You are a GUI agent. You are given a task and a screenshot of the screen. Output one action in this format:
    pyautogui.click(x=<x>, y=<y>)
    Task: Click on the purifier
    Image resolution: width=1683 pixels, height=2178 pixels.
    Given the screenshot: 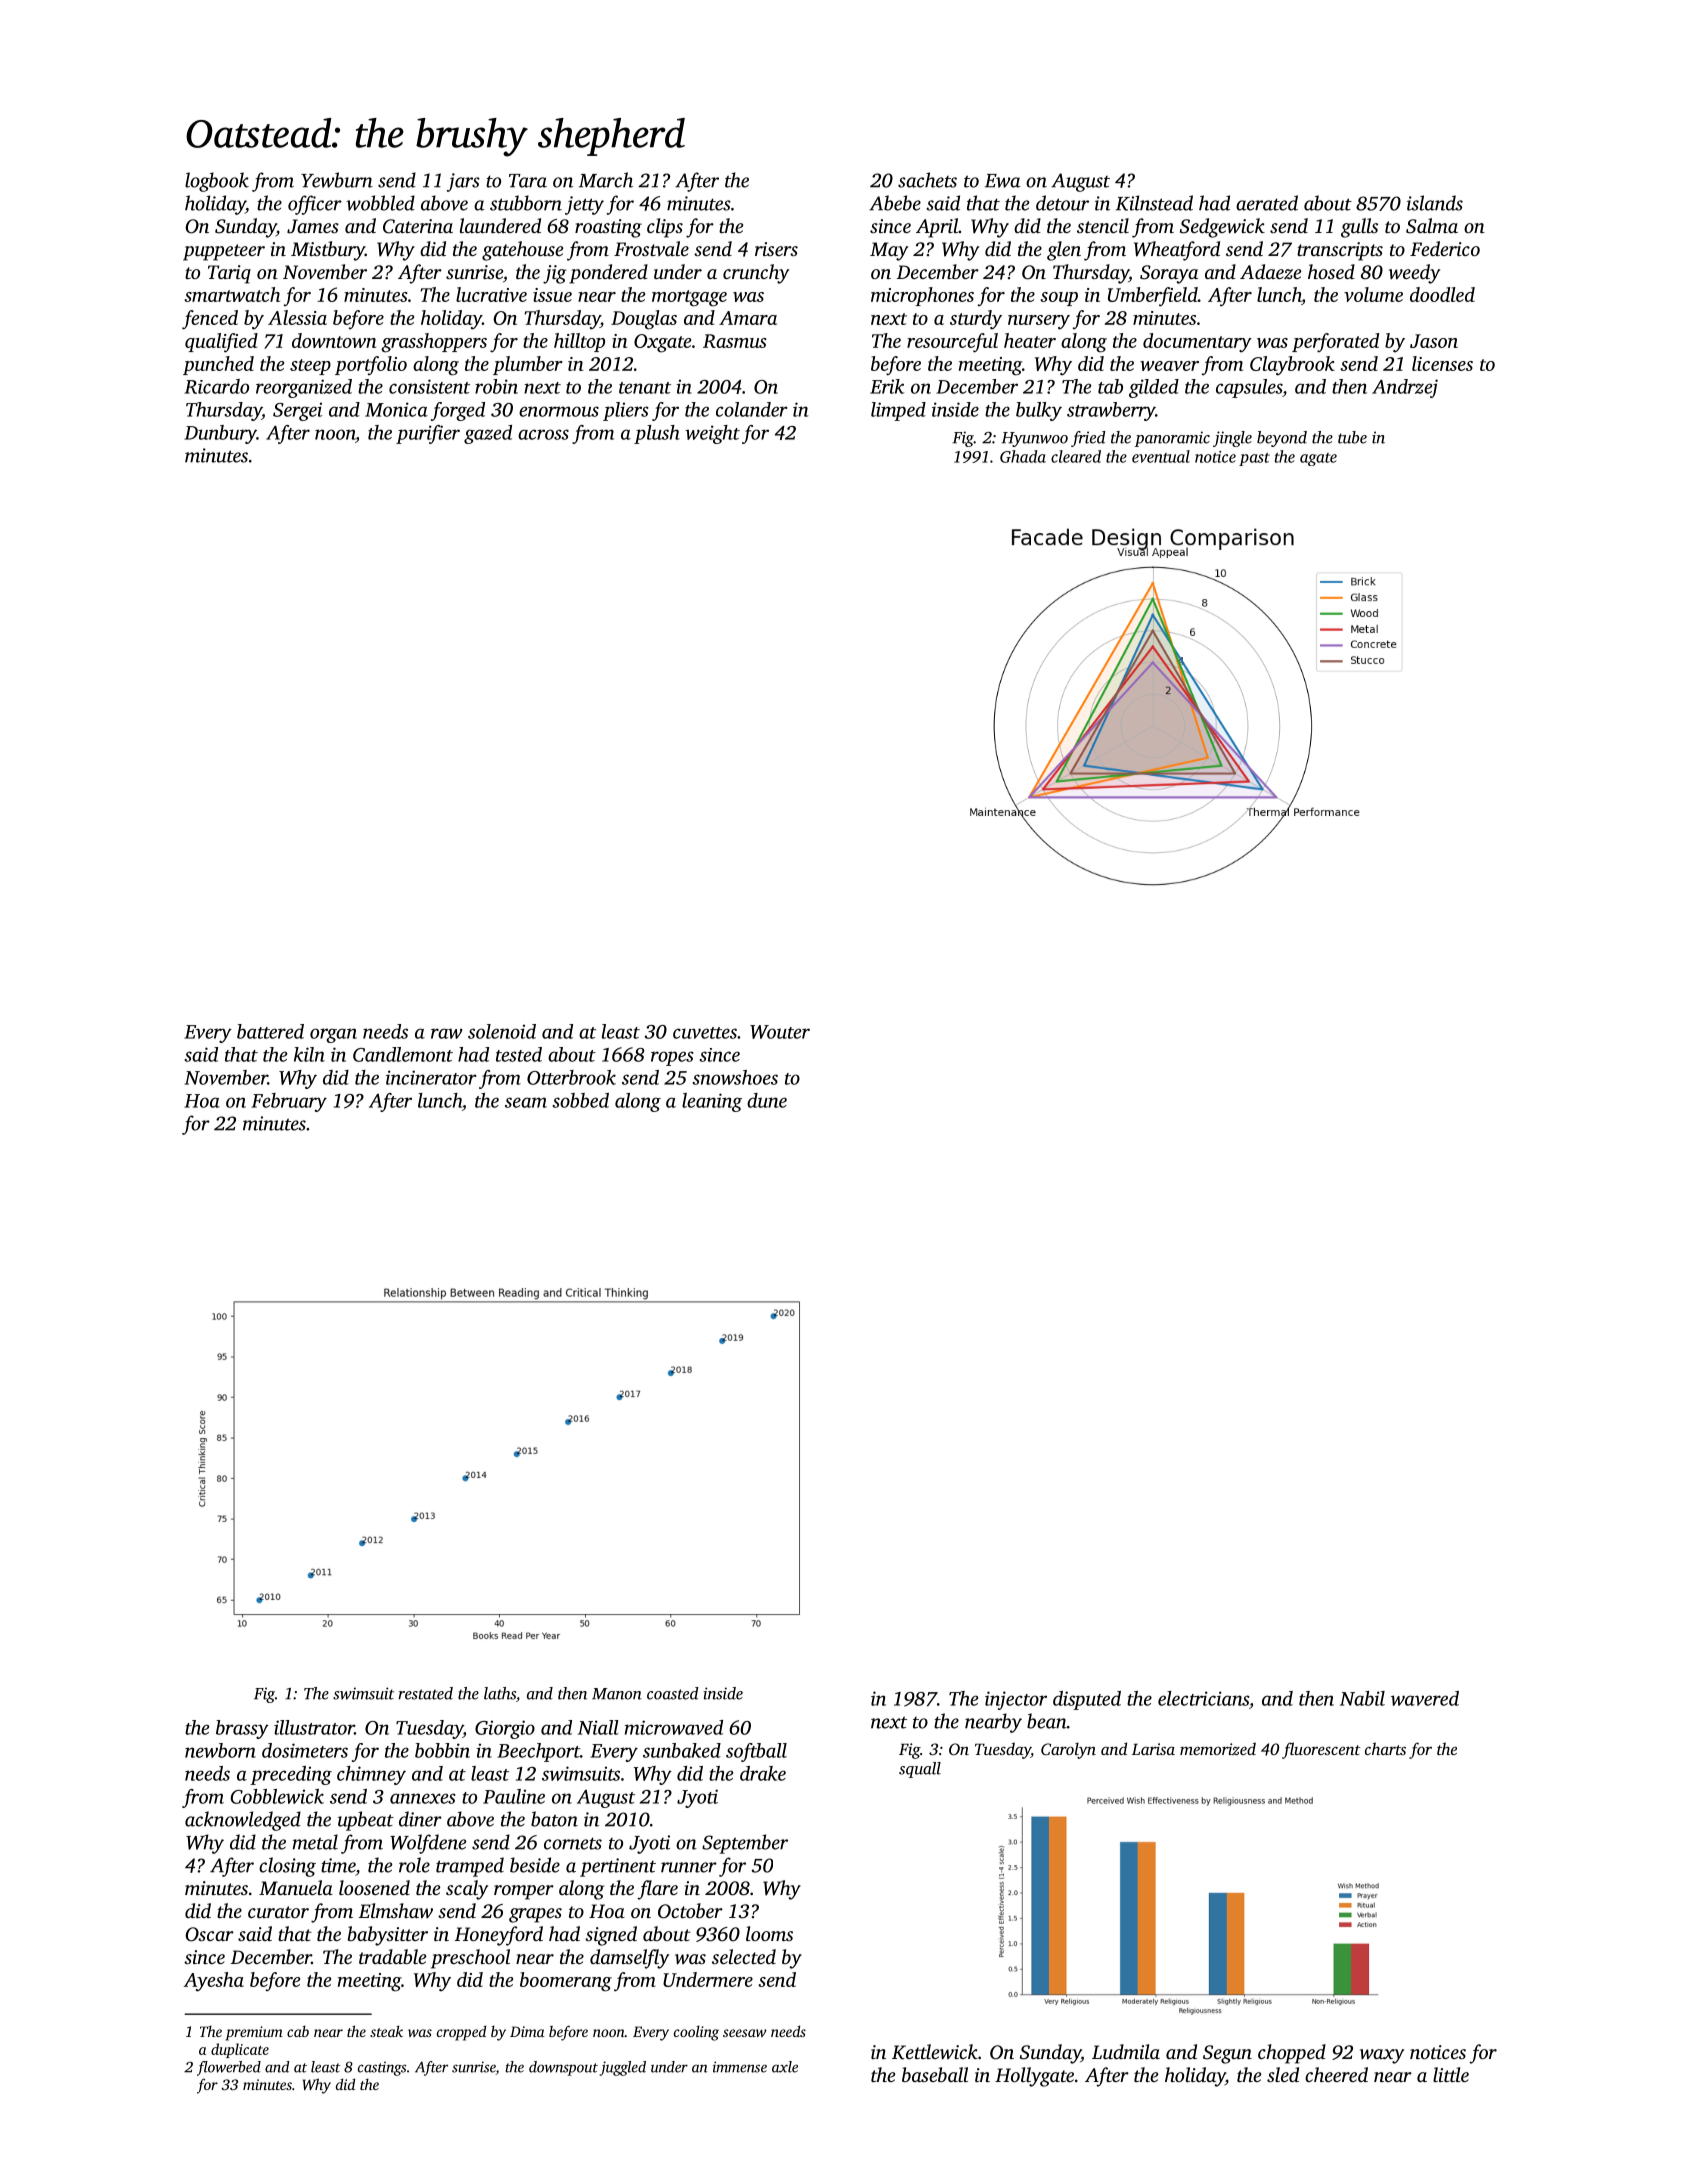 What is the action you would take?
    pyautogui.click(x=428, y=434)
